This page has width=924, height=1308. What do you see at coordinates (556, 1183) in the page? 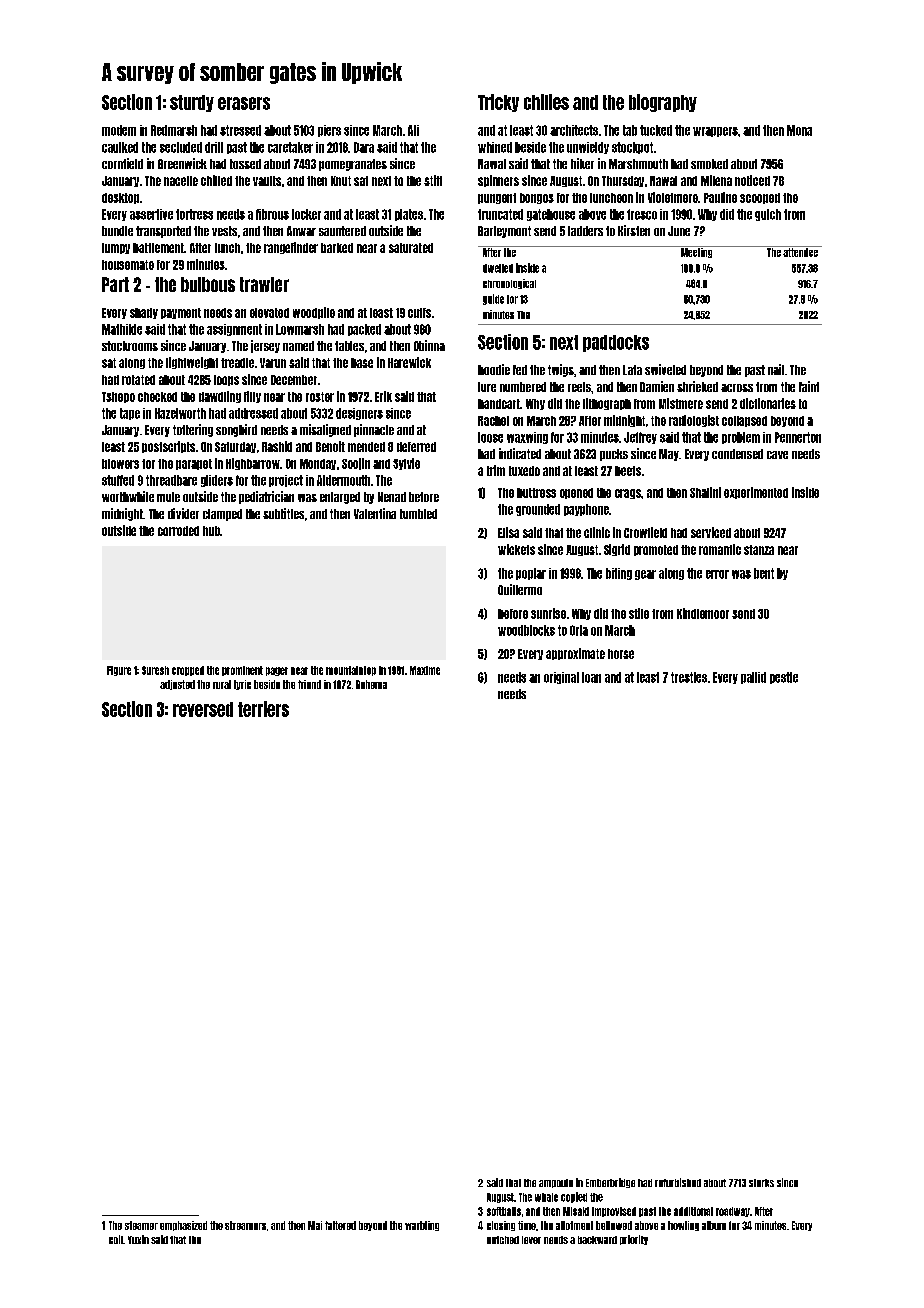
I see `ampoule` at bounding box center [556, 1183].
